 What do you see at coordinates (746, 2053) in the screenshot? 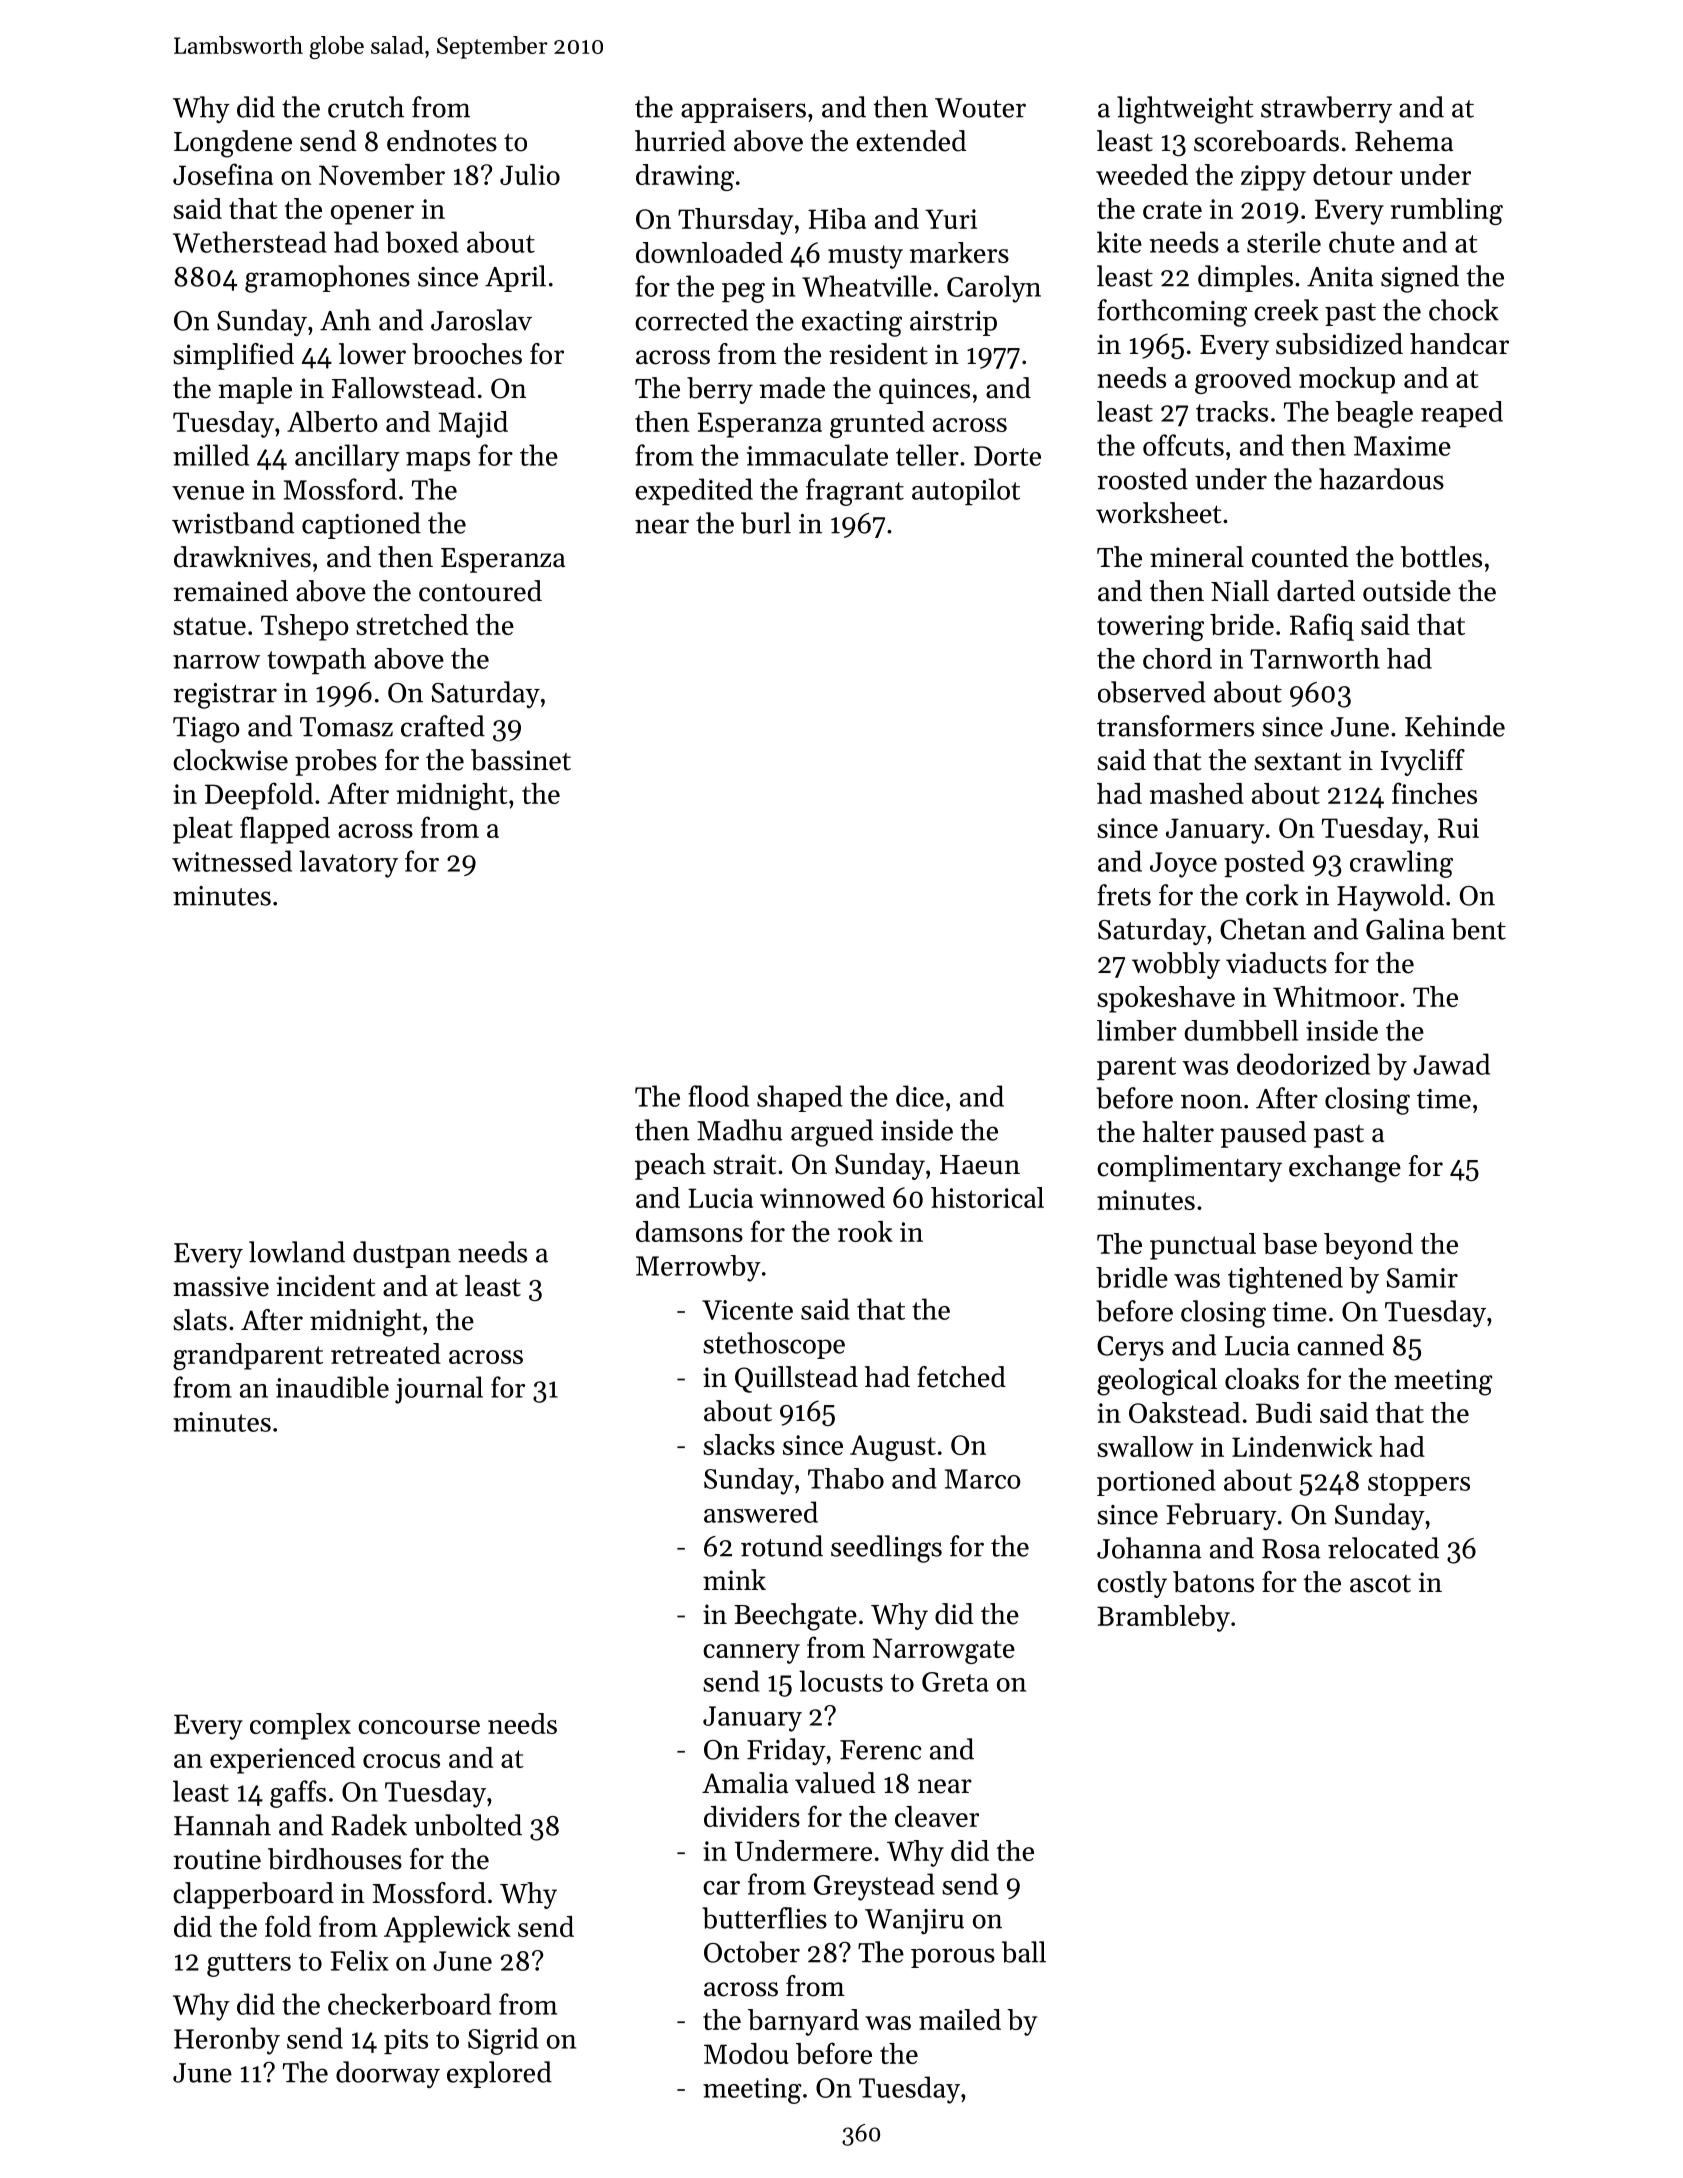
I see `Modou` at bounding box center [746, 2053].
